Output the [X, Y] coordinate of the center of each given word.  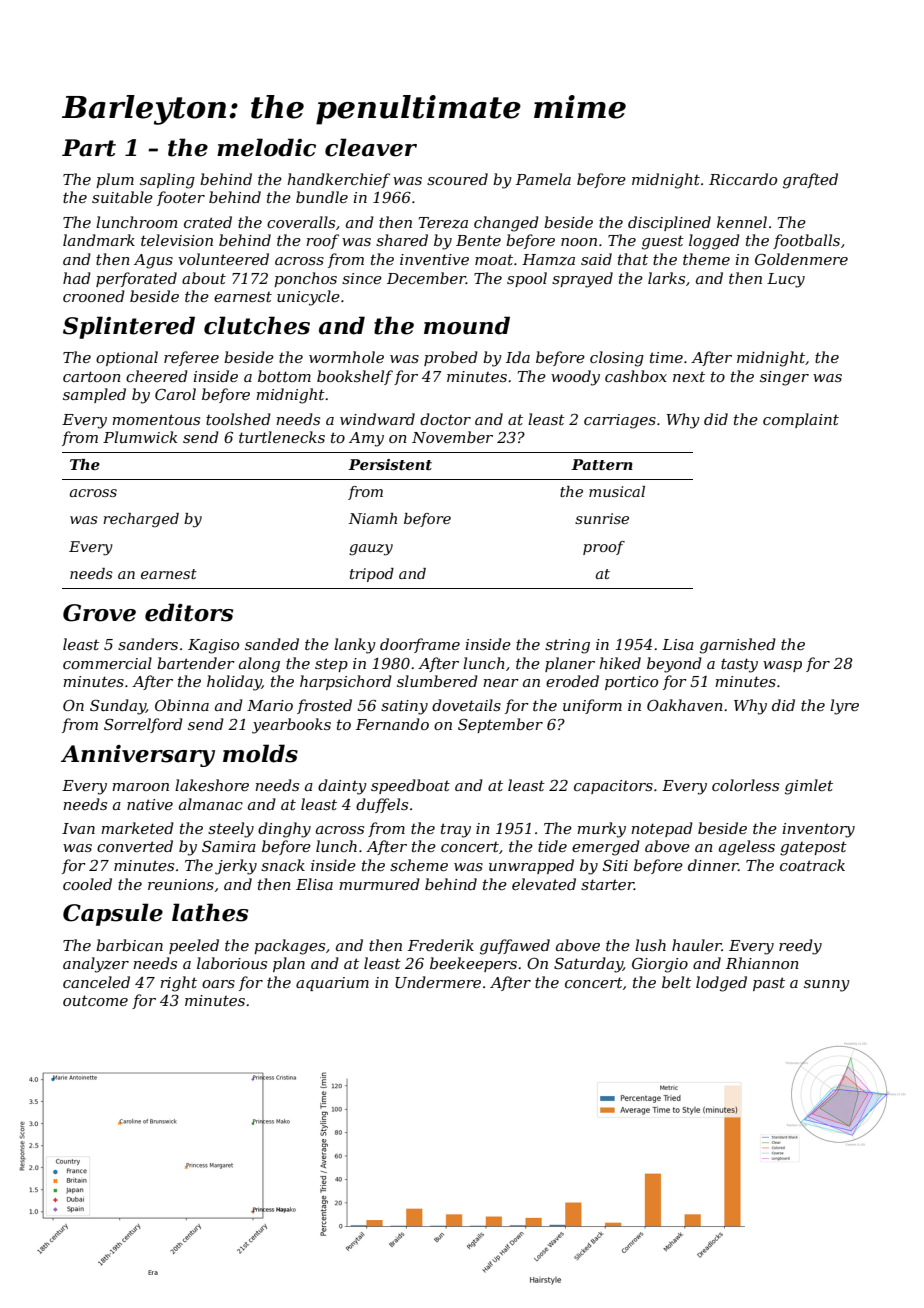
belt [676, 982]
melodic [266, 147]
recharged [141, 520]
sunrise [602, 518]
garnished [738, 646]
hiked [620, 663]
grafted [810, 181]
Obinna [182, 705]
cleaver [371, 147]
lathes [210, 912]
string [567, 646]
